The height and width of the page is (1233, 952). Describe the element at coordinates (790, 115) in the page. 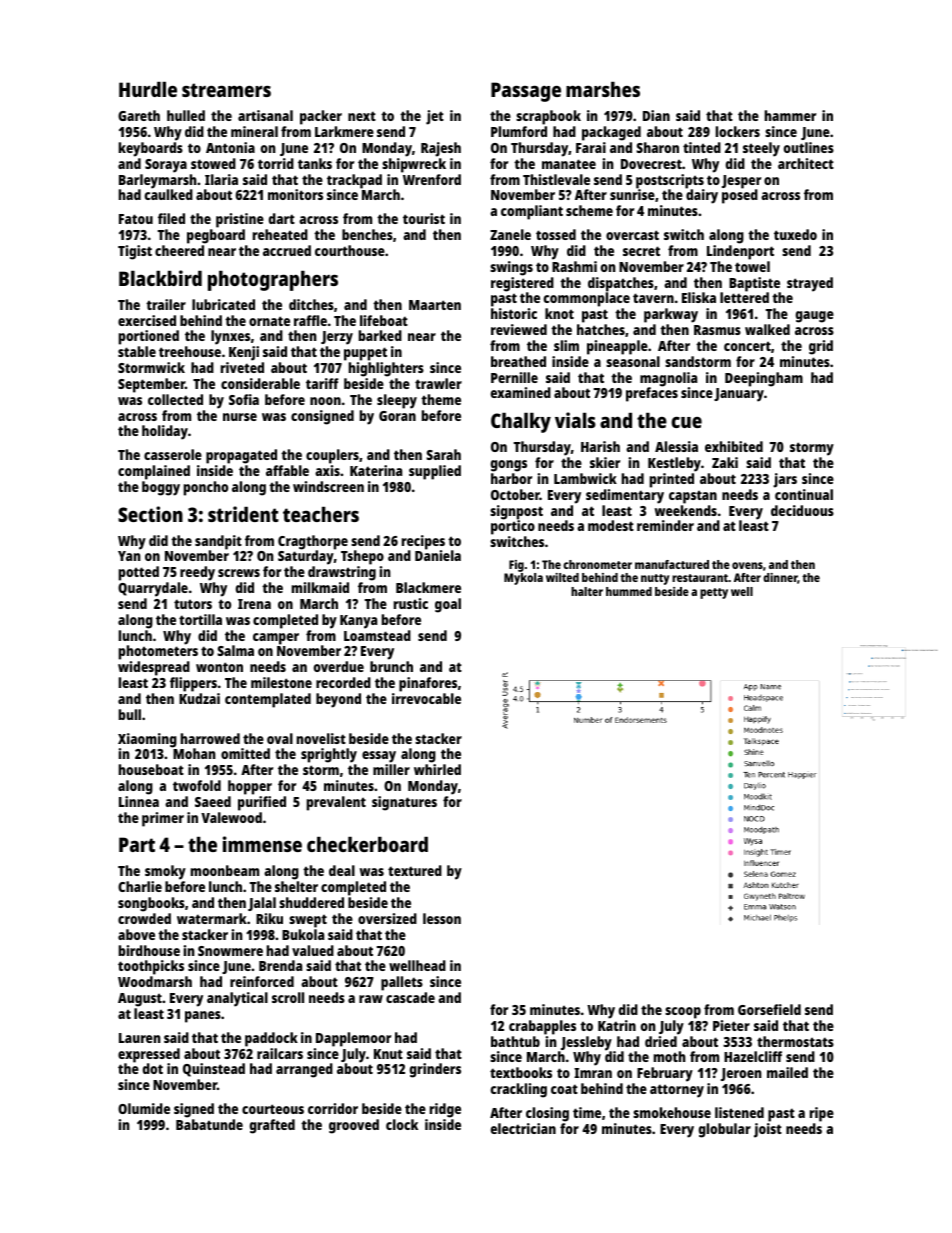

I see `hammer` at that location.
